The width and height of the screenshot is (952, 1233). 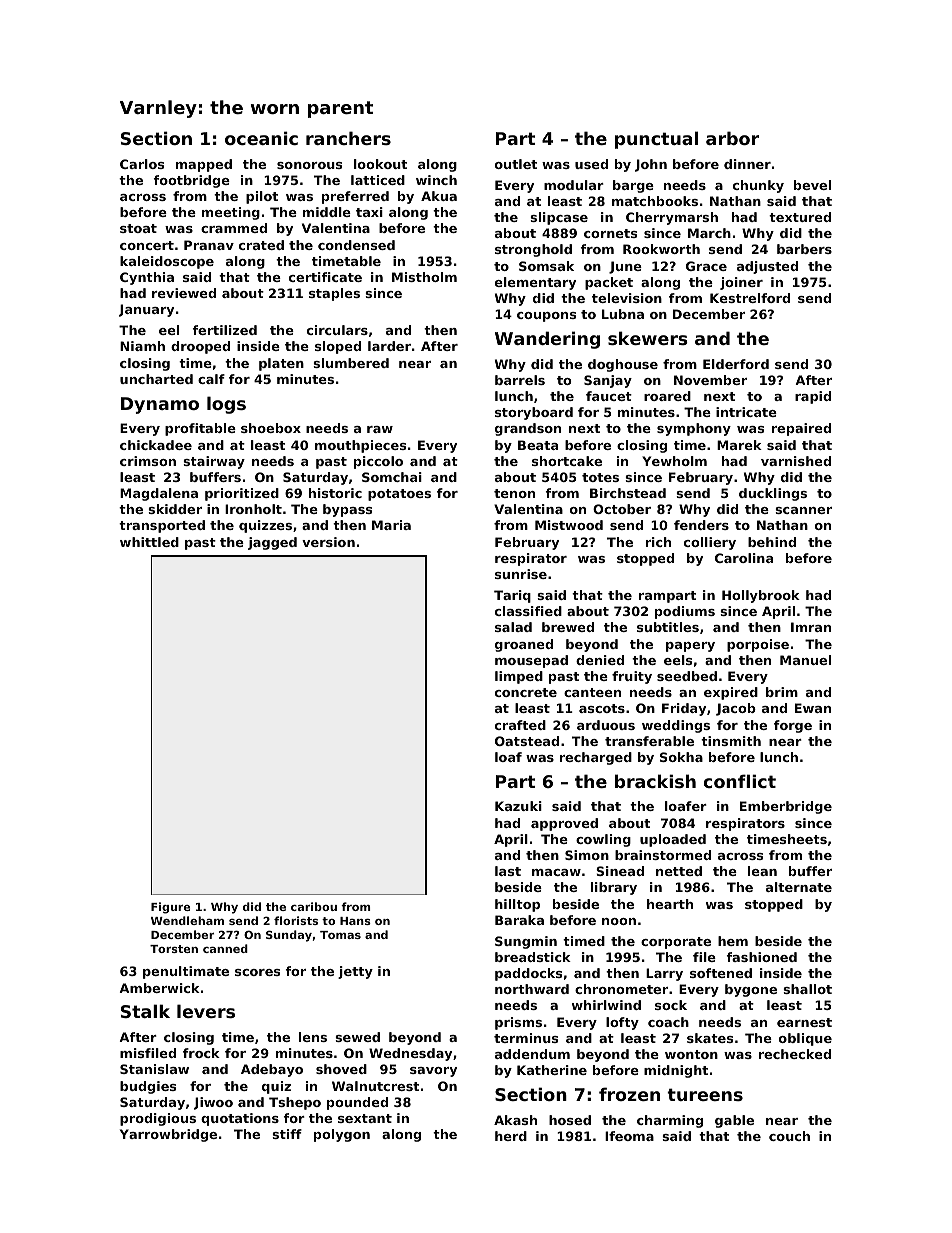 What do you see at coordinates (149, 542) in the screenshot?
I see `whittled` at bounding box center [149, 542].
